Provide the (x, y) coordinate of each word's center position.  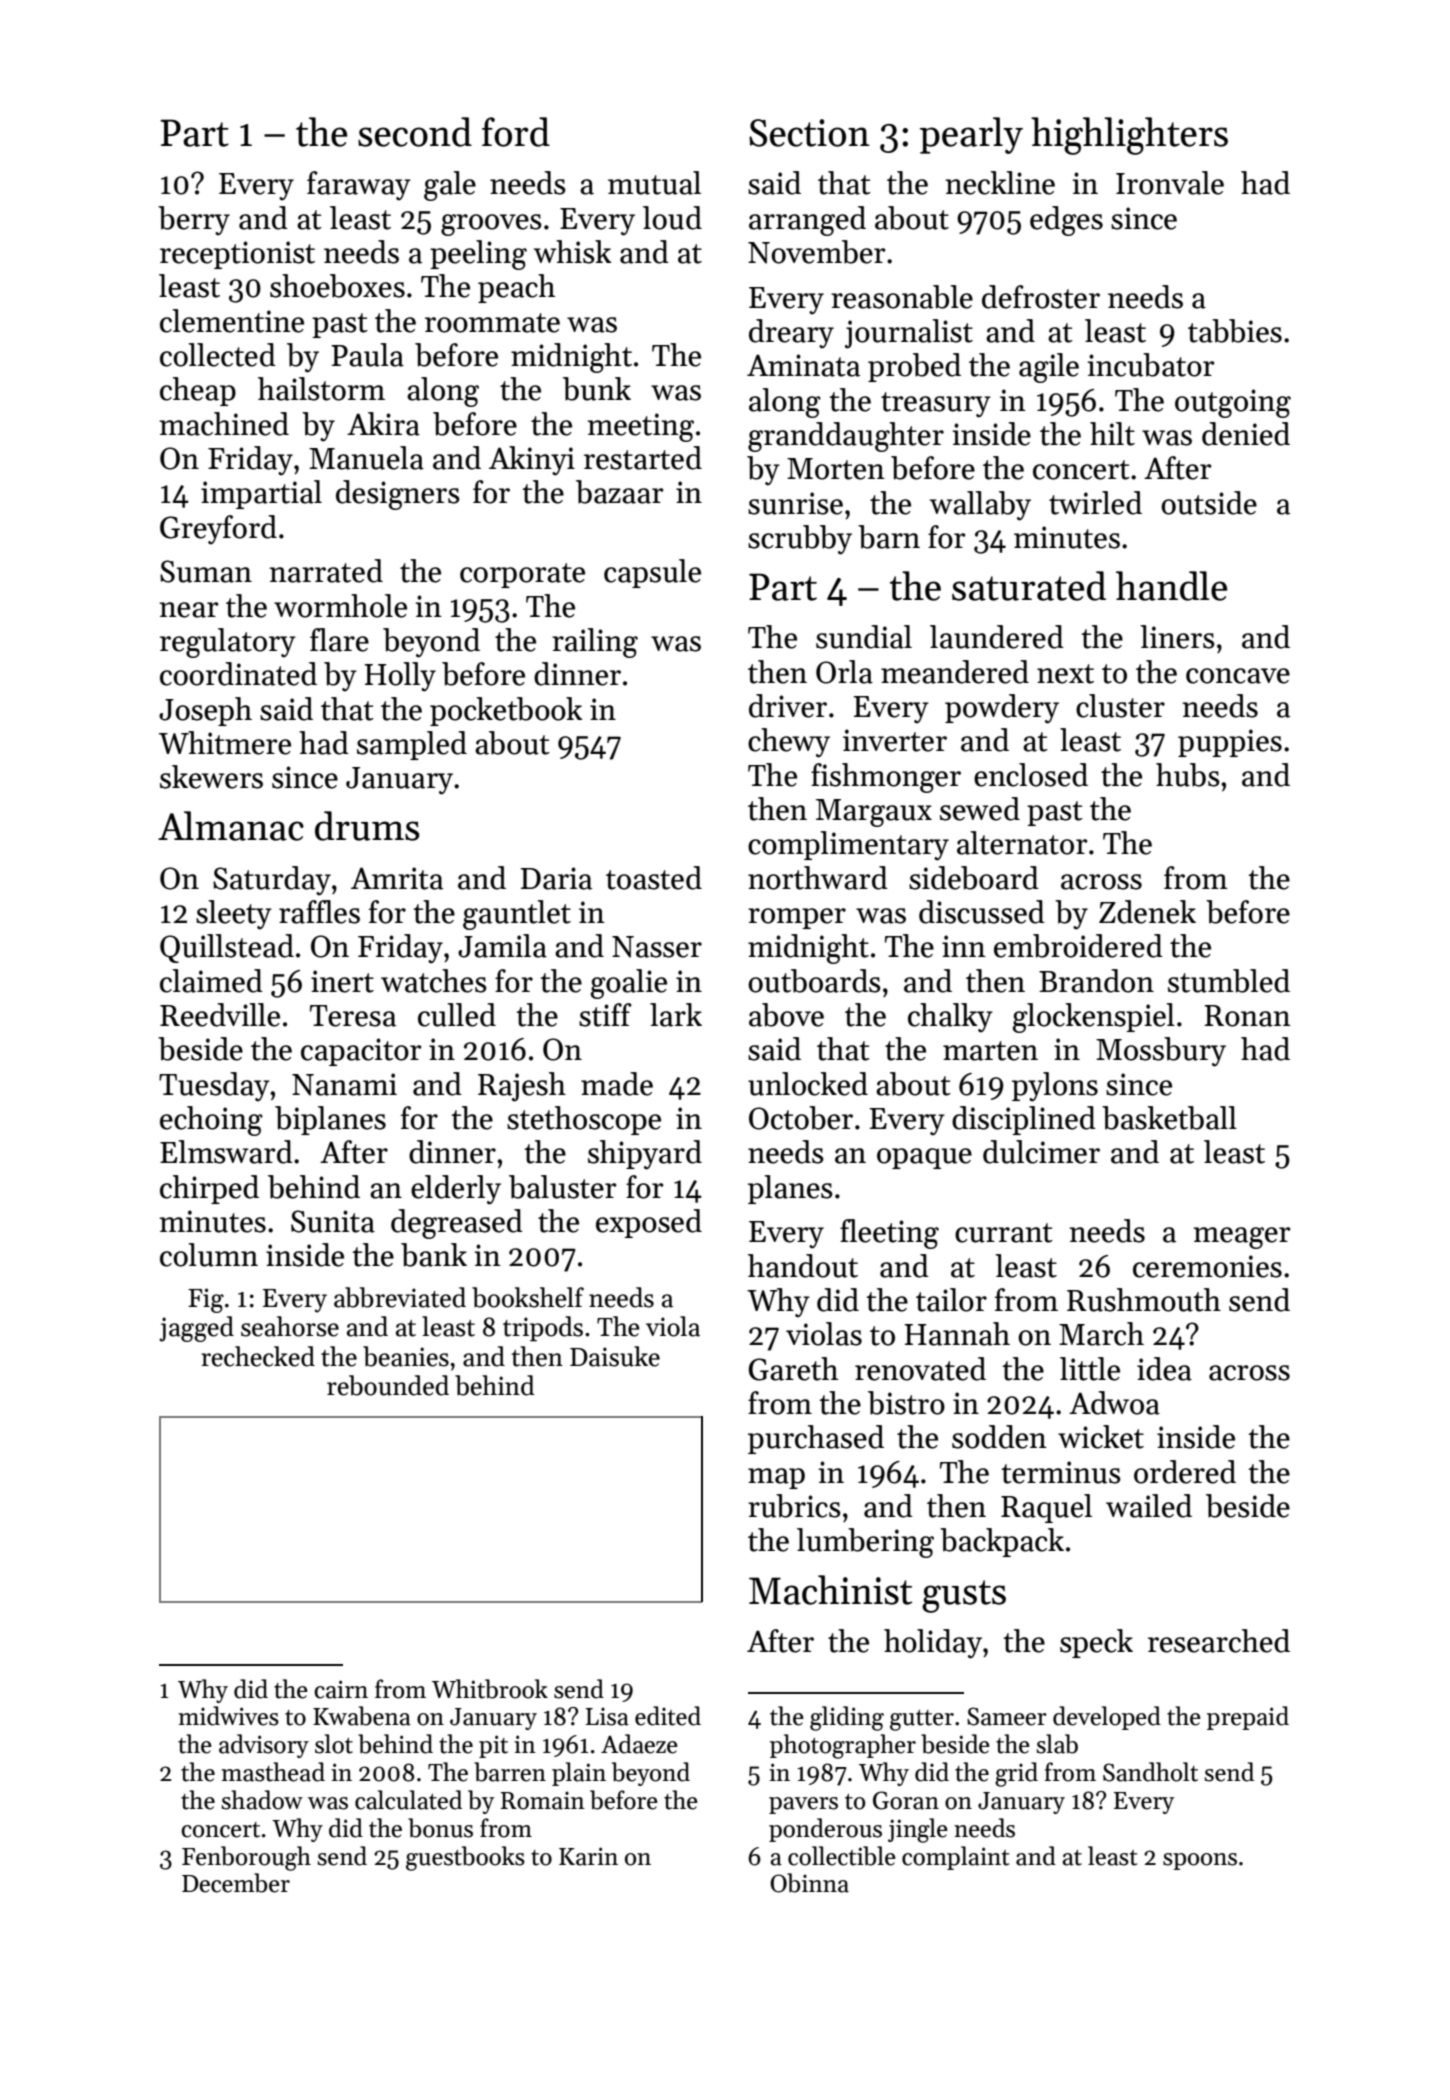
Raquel (1046, 1508)
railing (595, 643)
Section (809, 133)
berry (194, 221)
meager (1242, 1238)
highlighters (1129, 136)
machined (224, 424)
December (236, 1883)
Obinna (809, 1883)
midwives (228, 1716)
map (776, 1478)
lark (676, 1015)
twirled (1095, 503)
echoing (211, 1121)
